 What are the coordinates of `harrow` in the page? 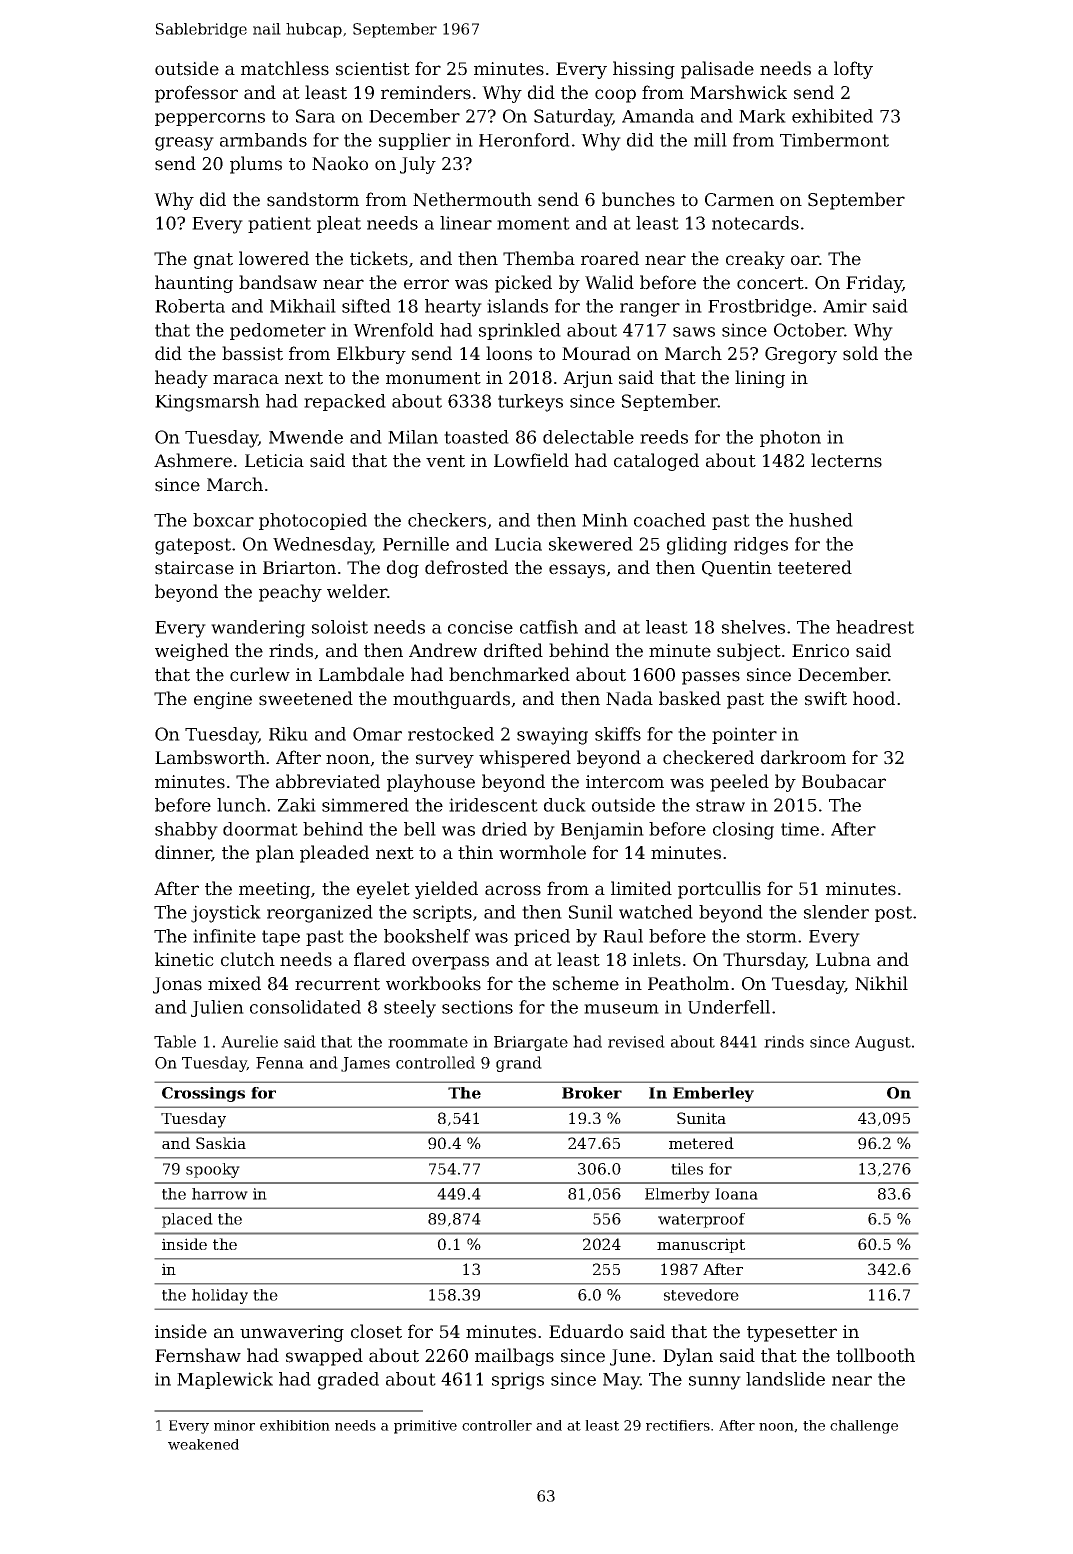 It's located at (220, 1194).
